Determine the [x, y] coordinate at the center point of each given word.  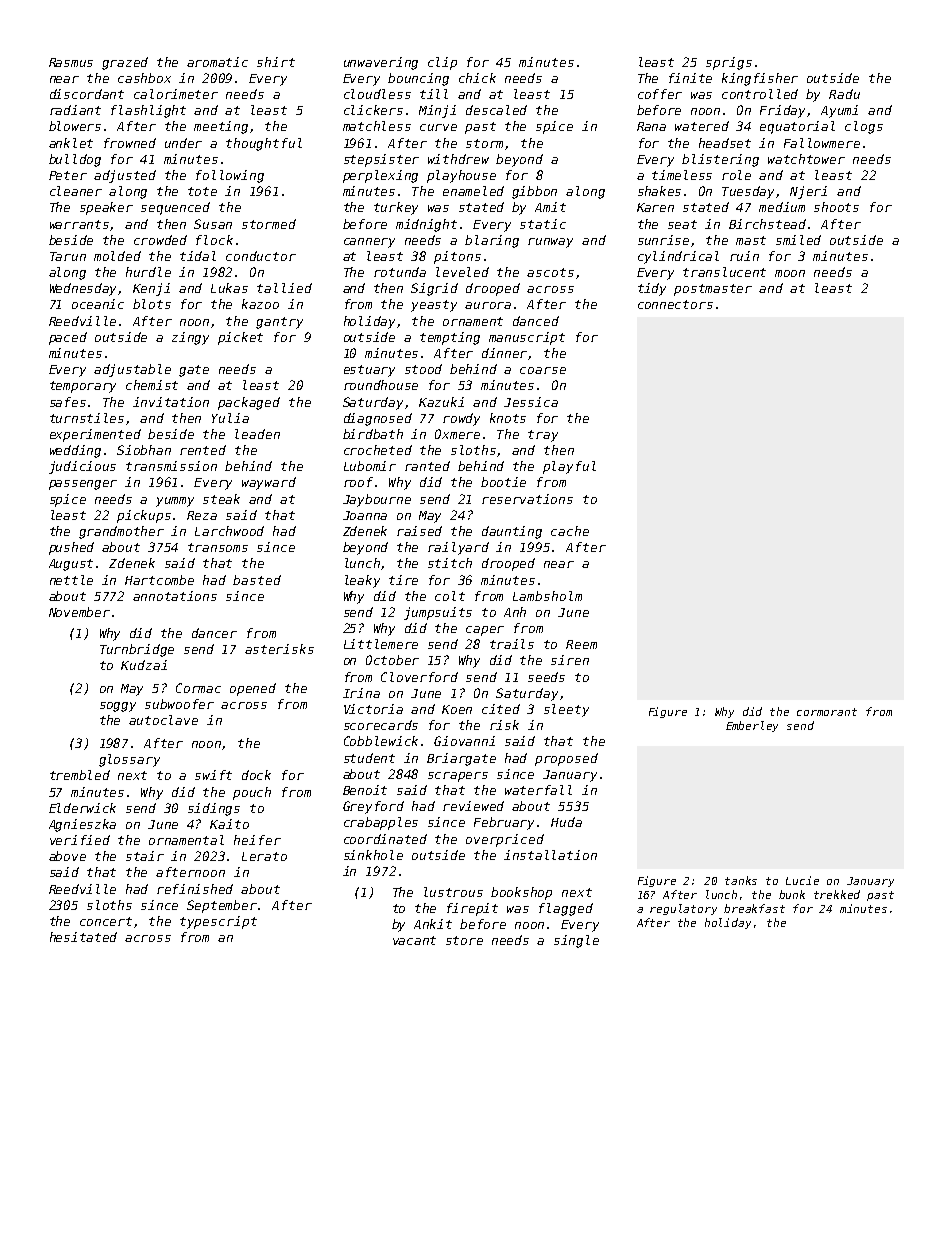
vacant [414, 940]
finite [690, 78]
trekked [837, 894]
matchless [377, 126]
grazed [125, 63]
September [222, 906]
